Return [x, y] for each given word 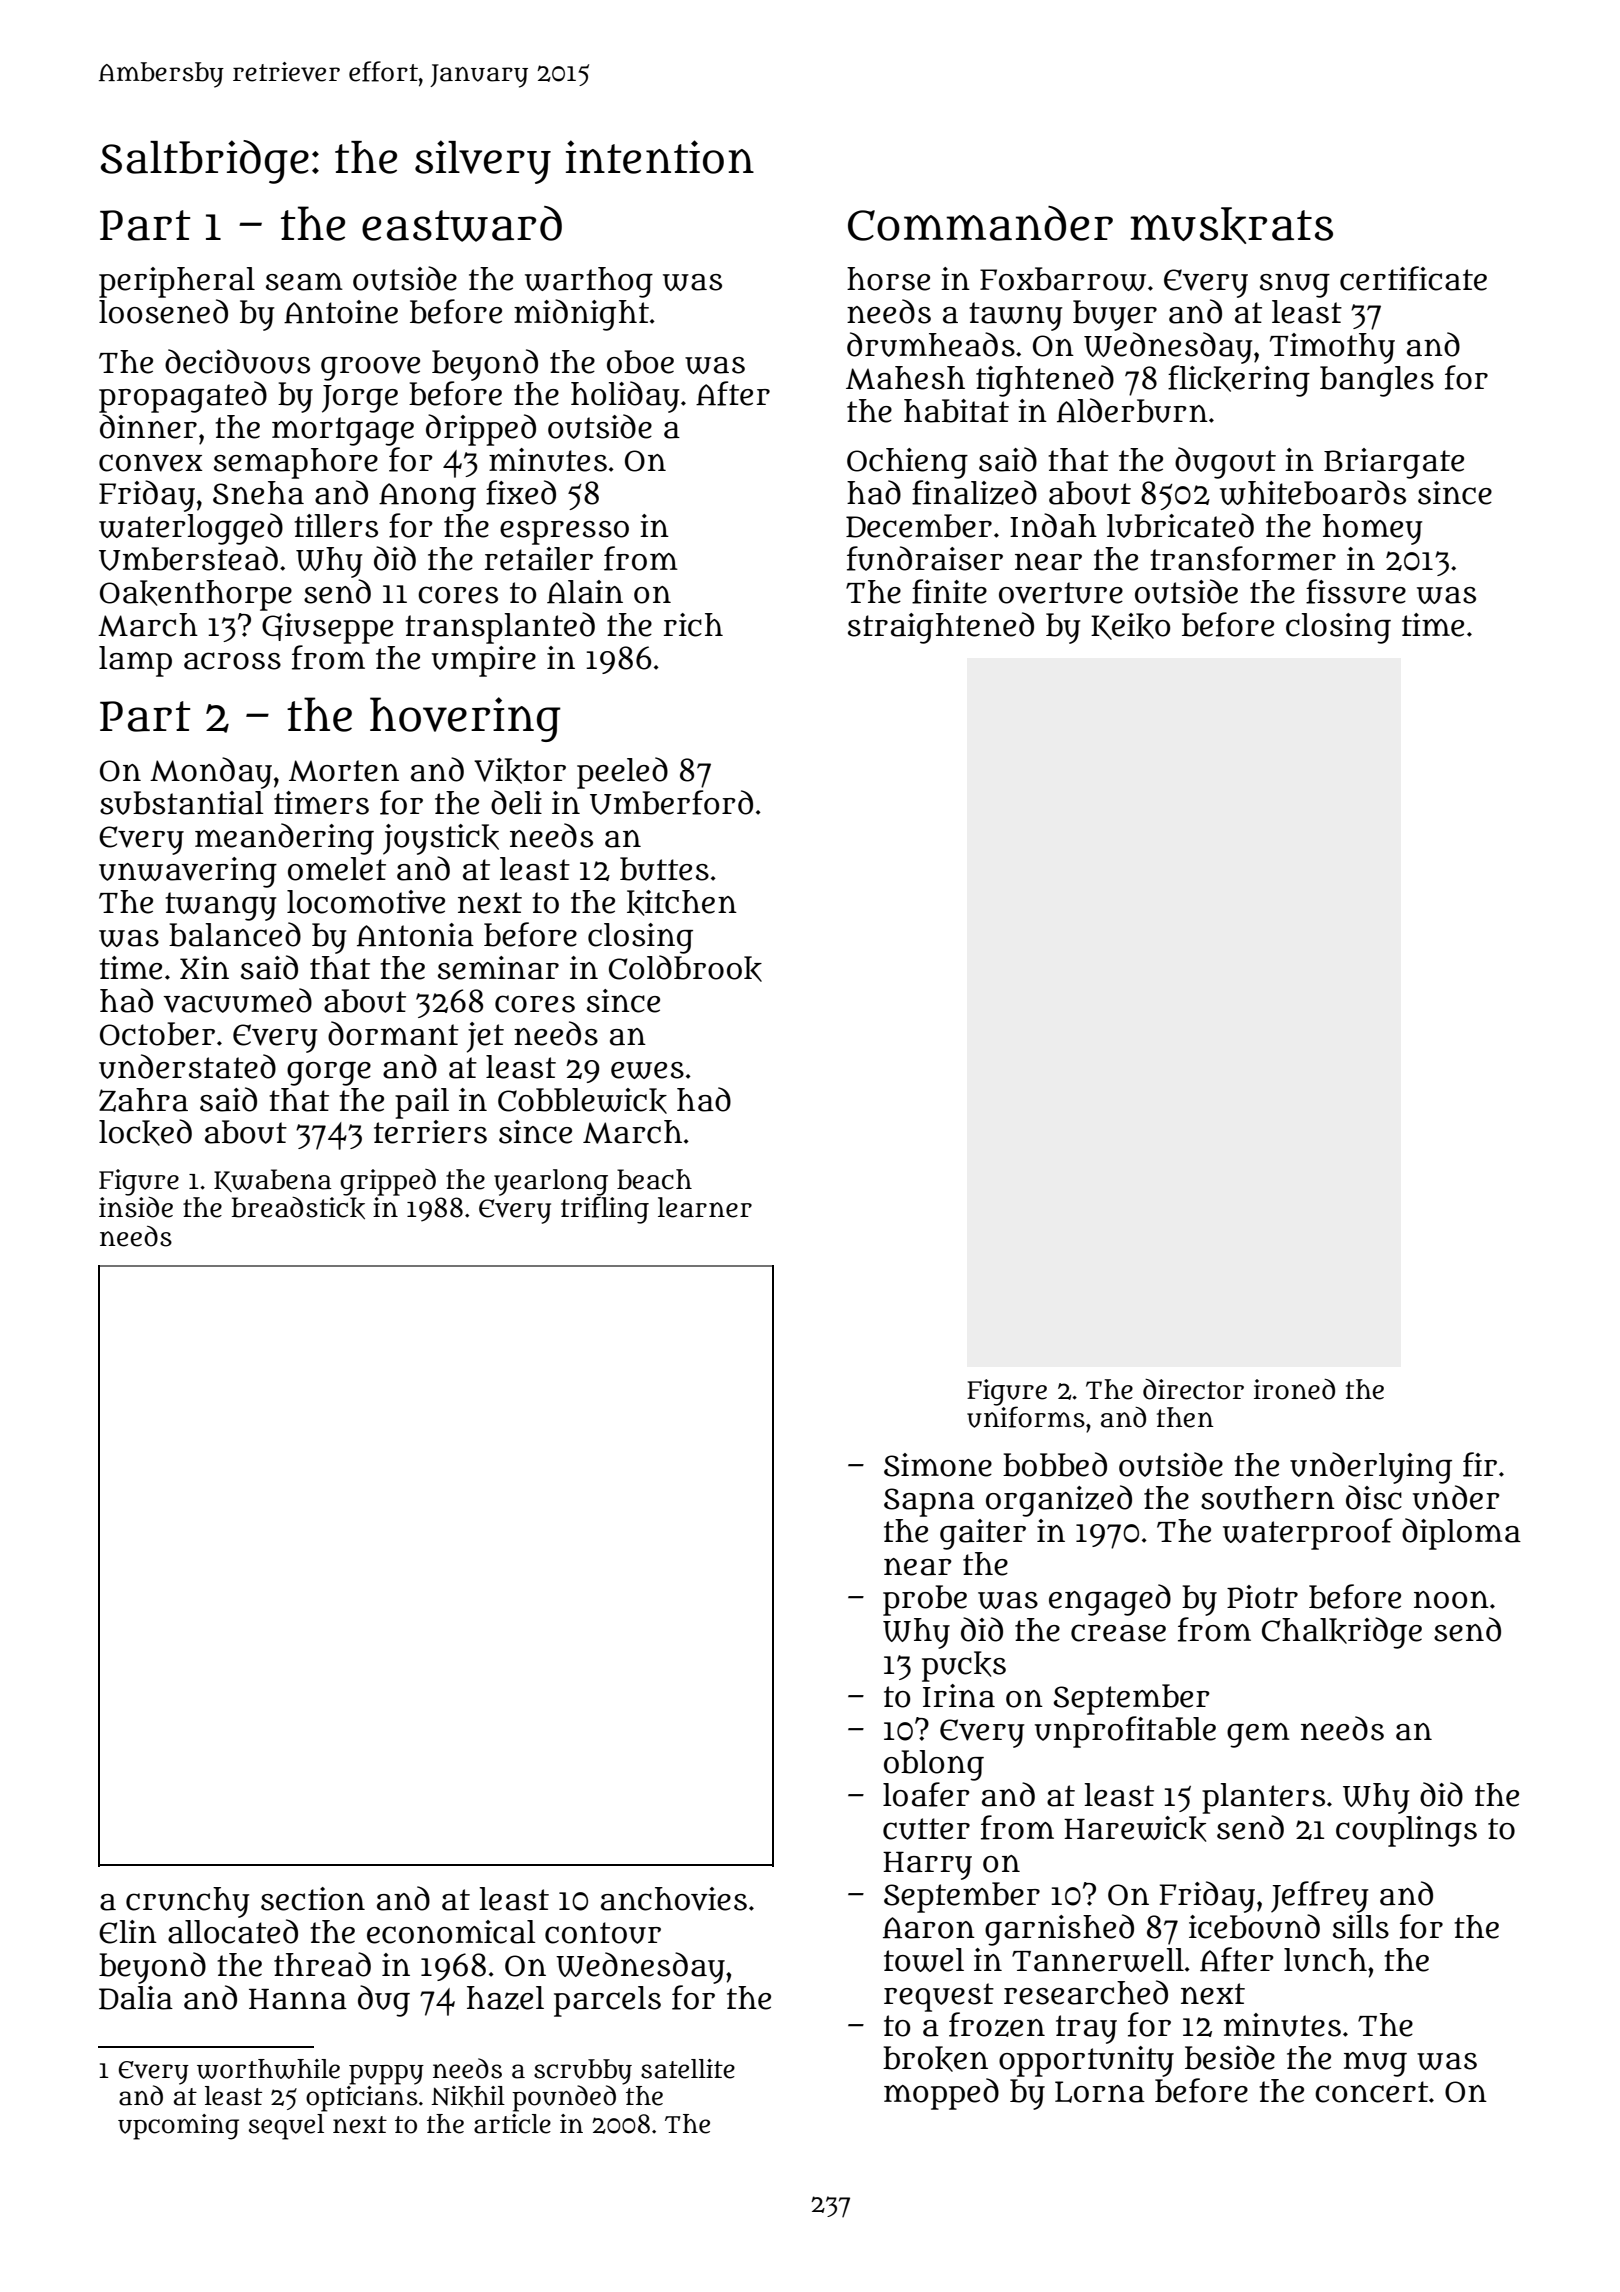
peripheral [177, 282]
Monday [211, 773]
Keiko [1130, 626]
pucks [964, 1666]
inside [136, 1207]
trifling [605, 1210]
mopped [941, 2094]
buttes [664, 869]
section [313, 1899]
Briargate [1394, 463]
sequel [286, 2127]
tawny [1016, 316]
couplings [1406, 1831]
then [1185, 1417]
